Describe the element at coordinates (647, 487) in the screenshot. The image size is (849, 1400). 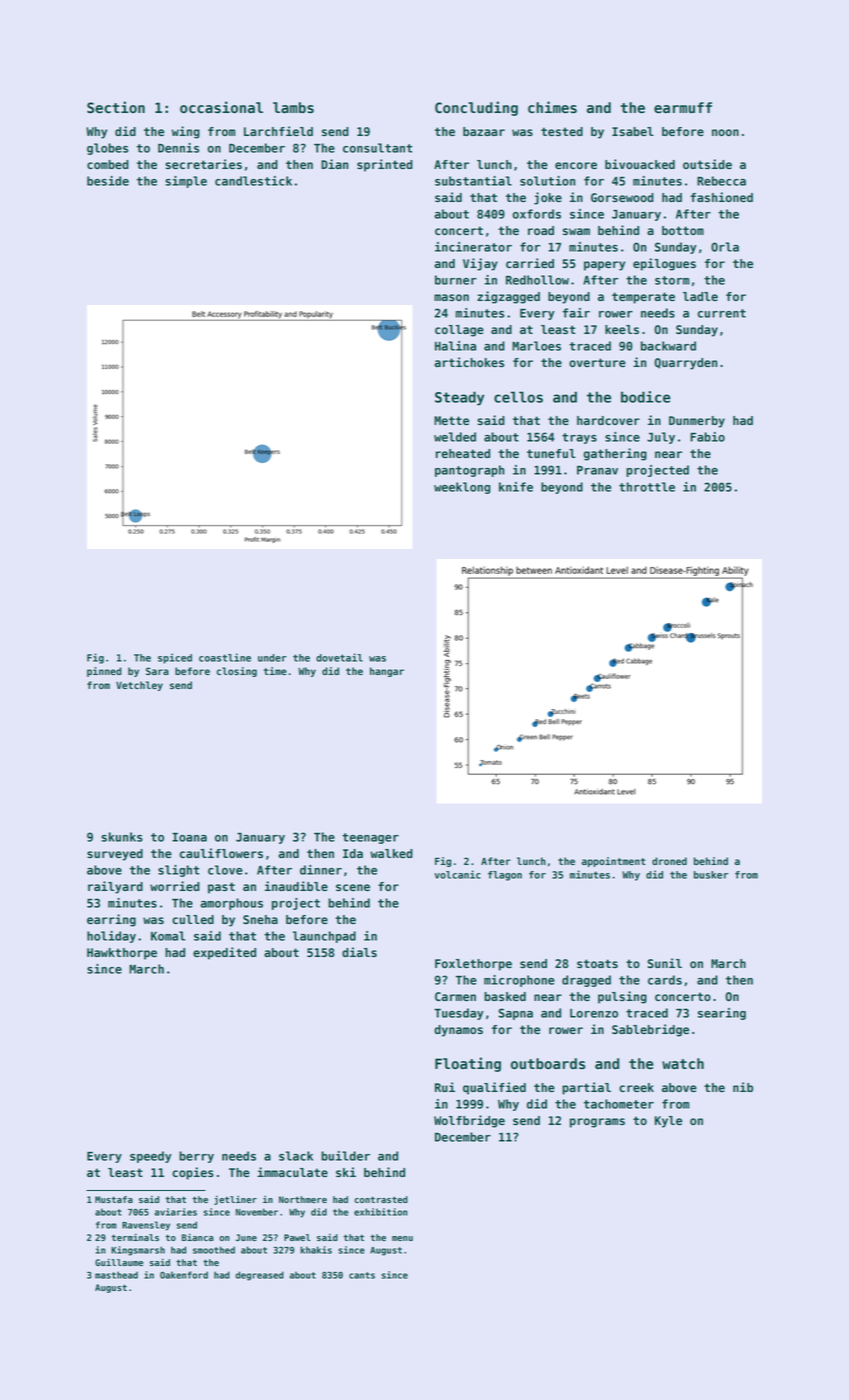
I see `throttle` at that location.
